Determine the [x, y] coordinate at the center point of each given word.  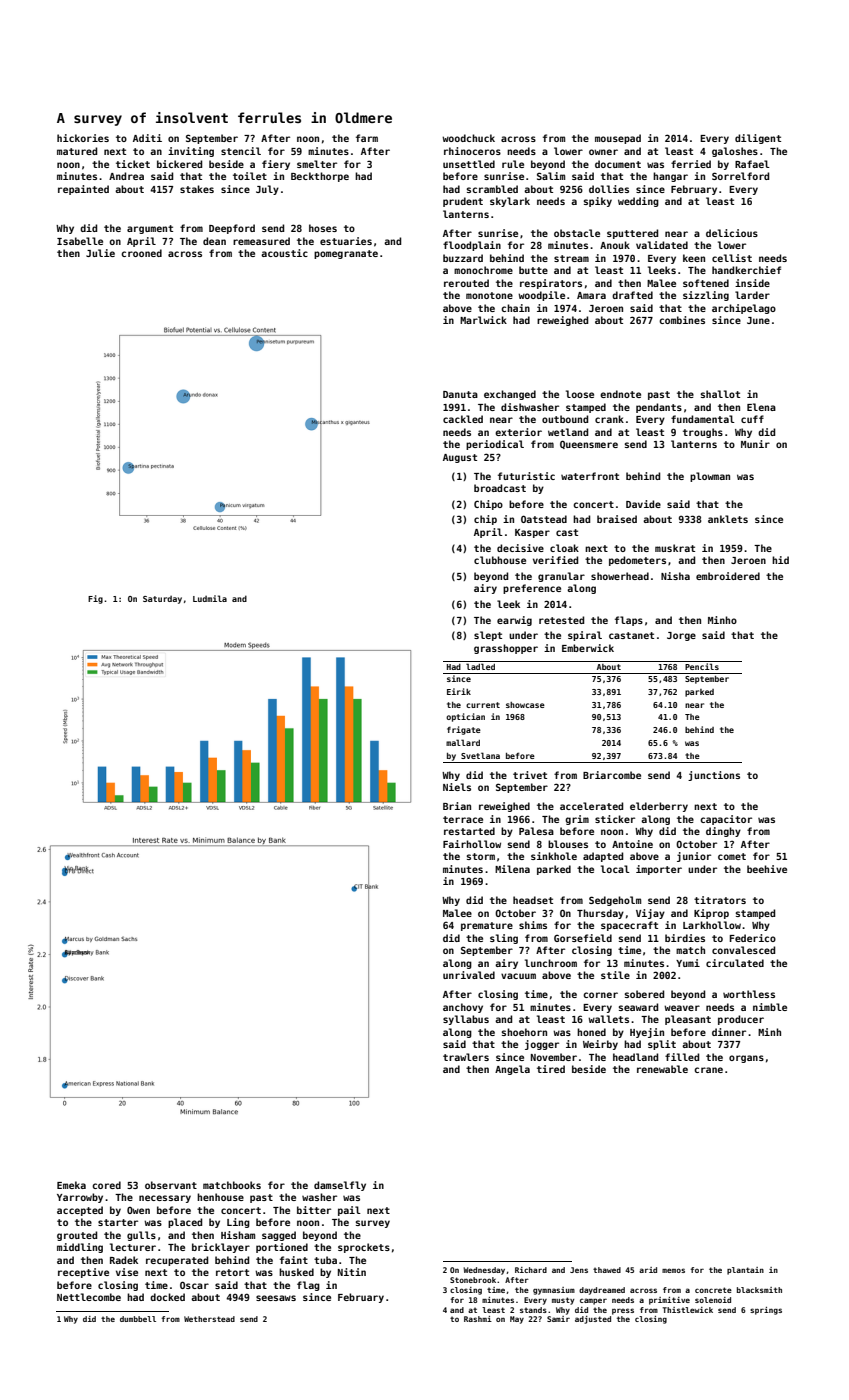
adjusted [593, 1320]
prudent [463, 202]
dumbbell [138, 1319]
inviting [191, 152]
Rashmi [478, 1319]
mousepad [618, 139]
